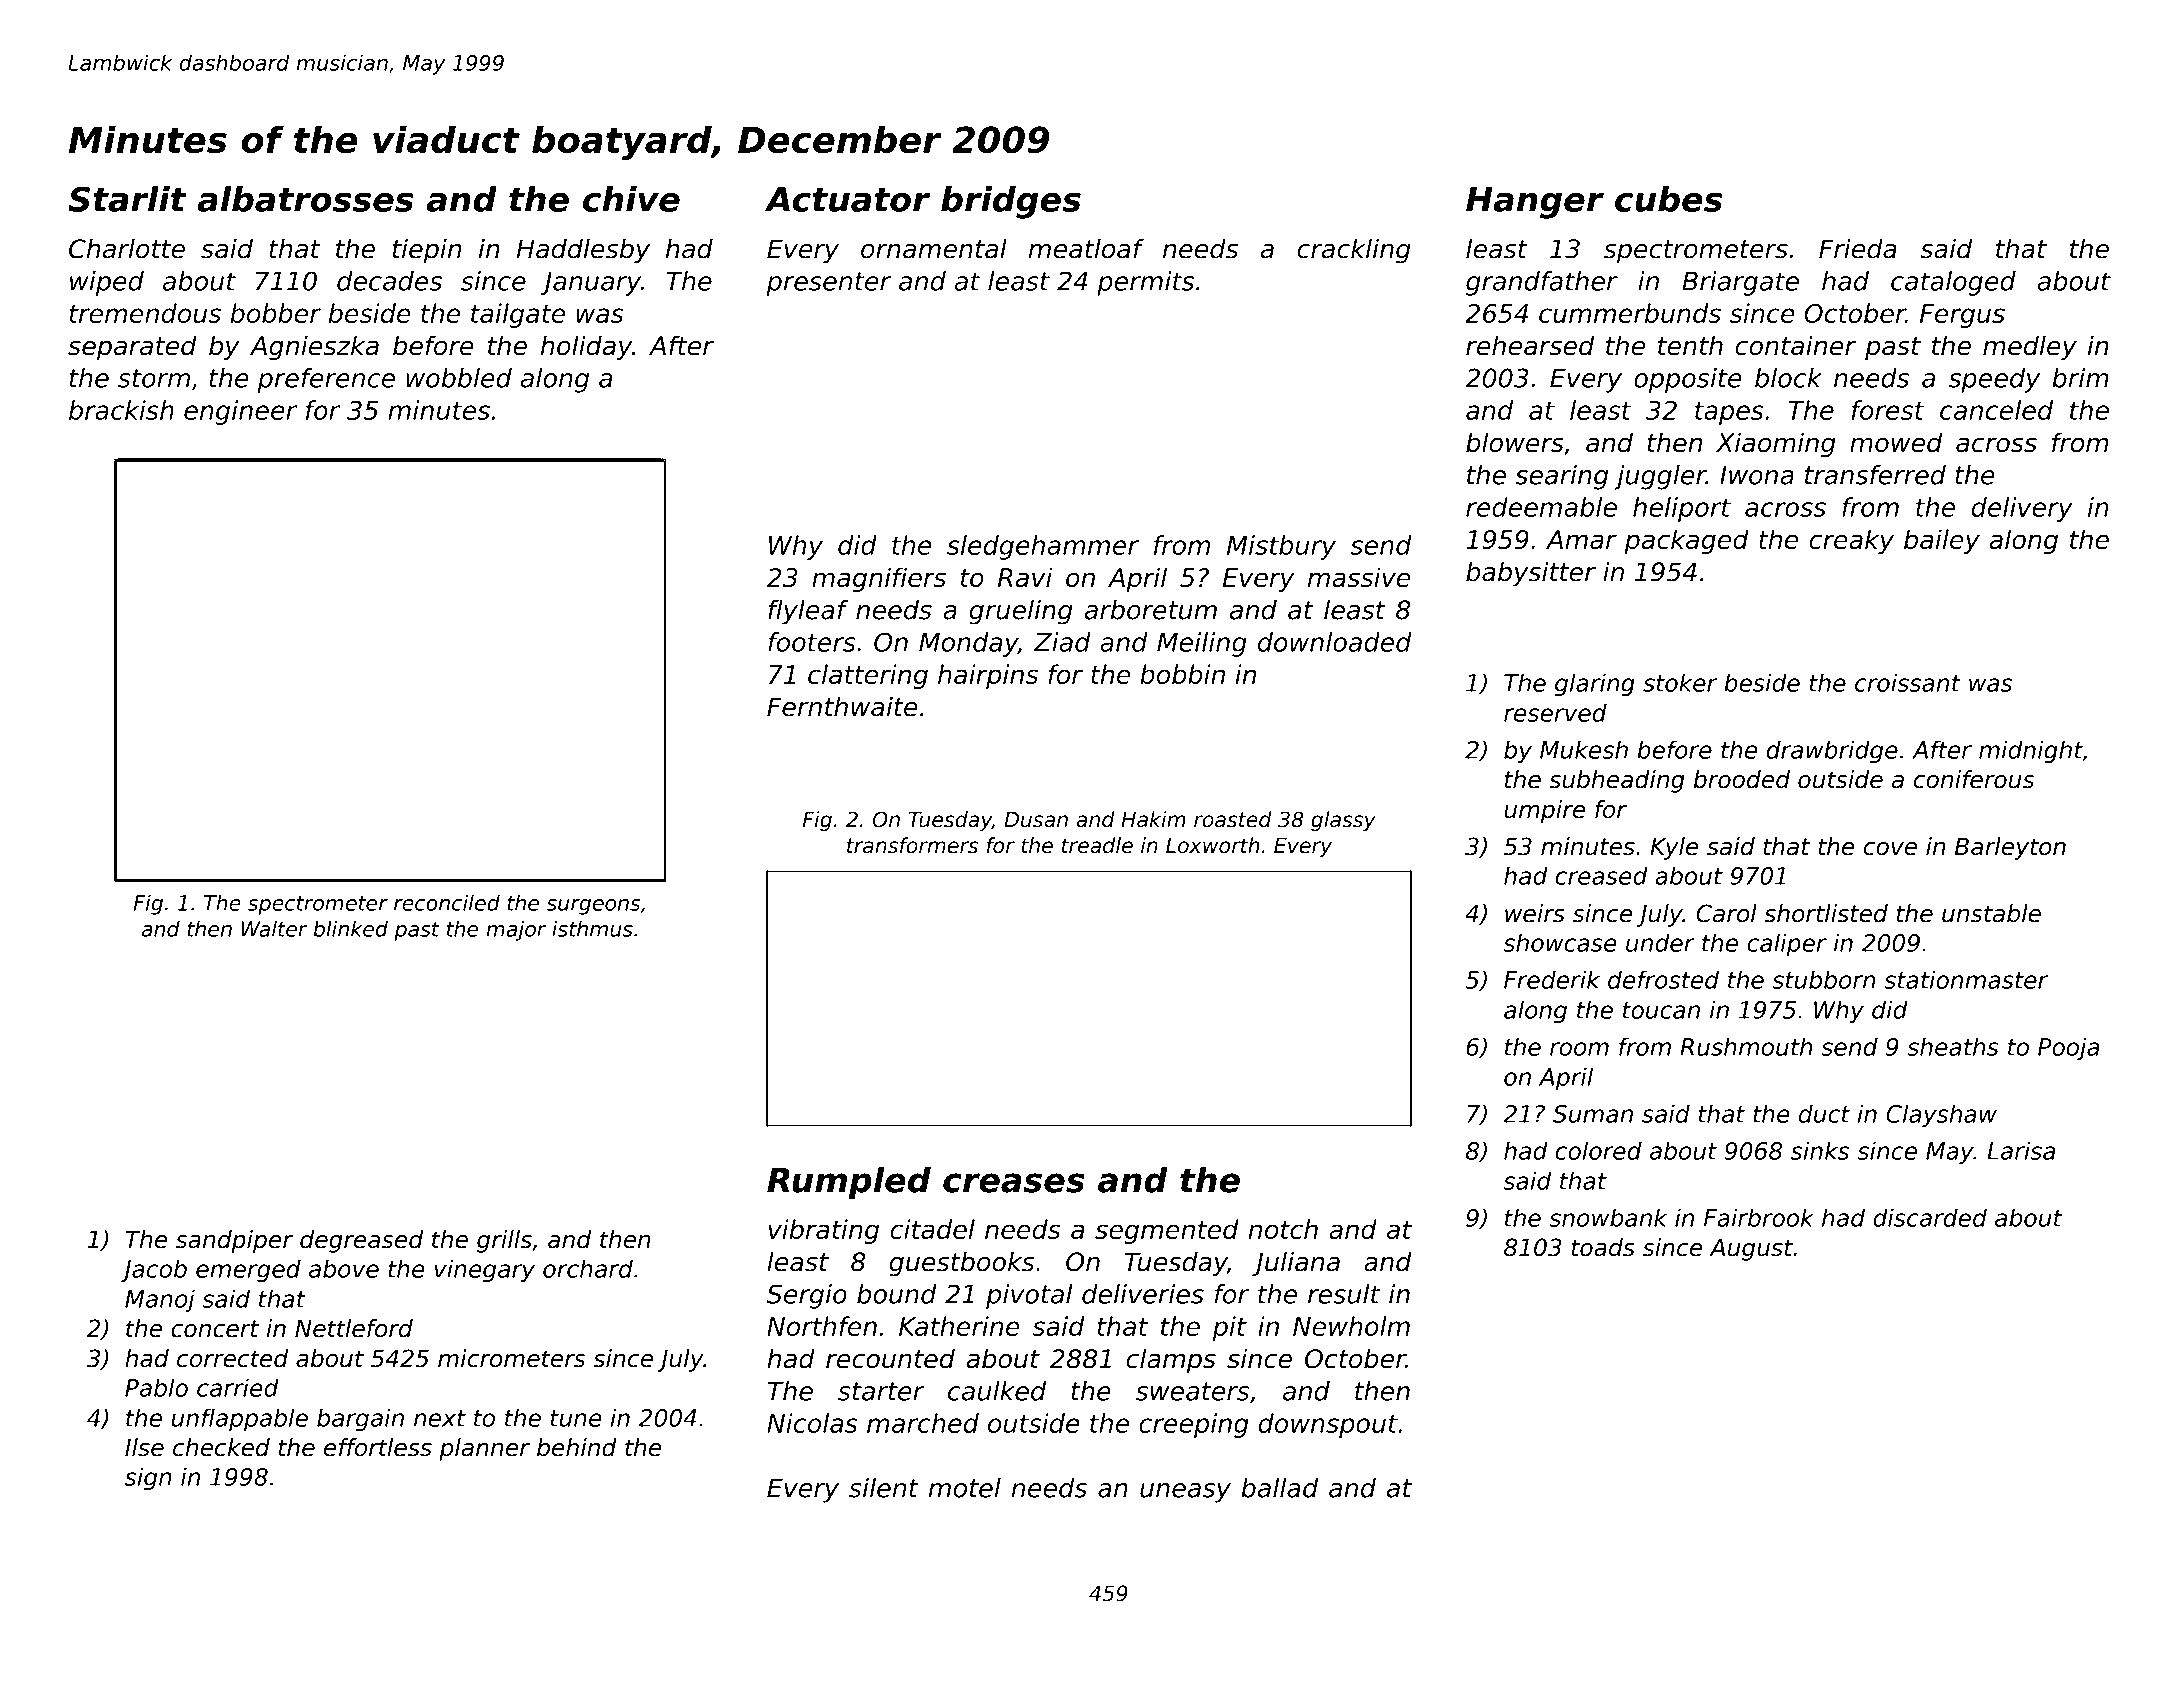  What do you see at coordinates (932, 1229) in the screenshot?
I see `citadel` at bounding box center [932, 1229].
